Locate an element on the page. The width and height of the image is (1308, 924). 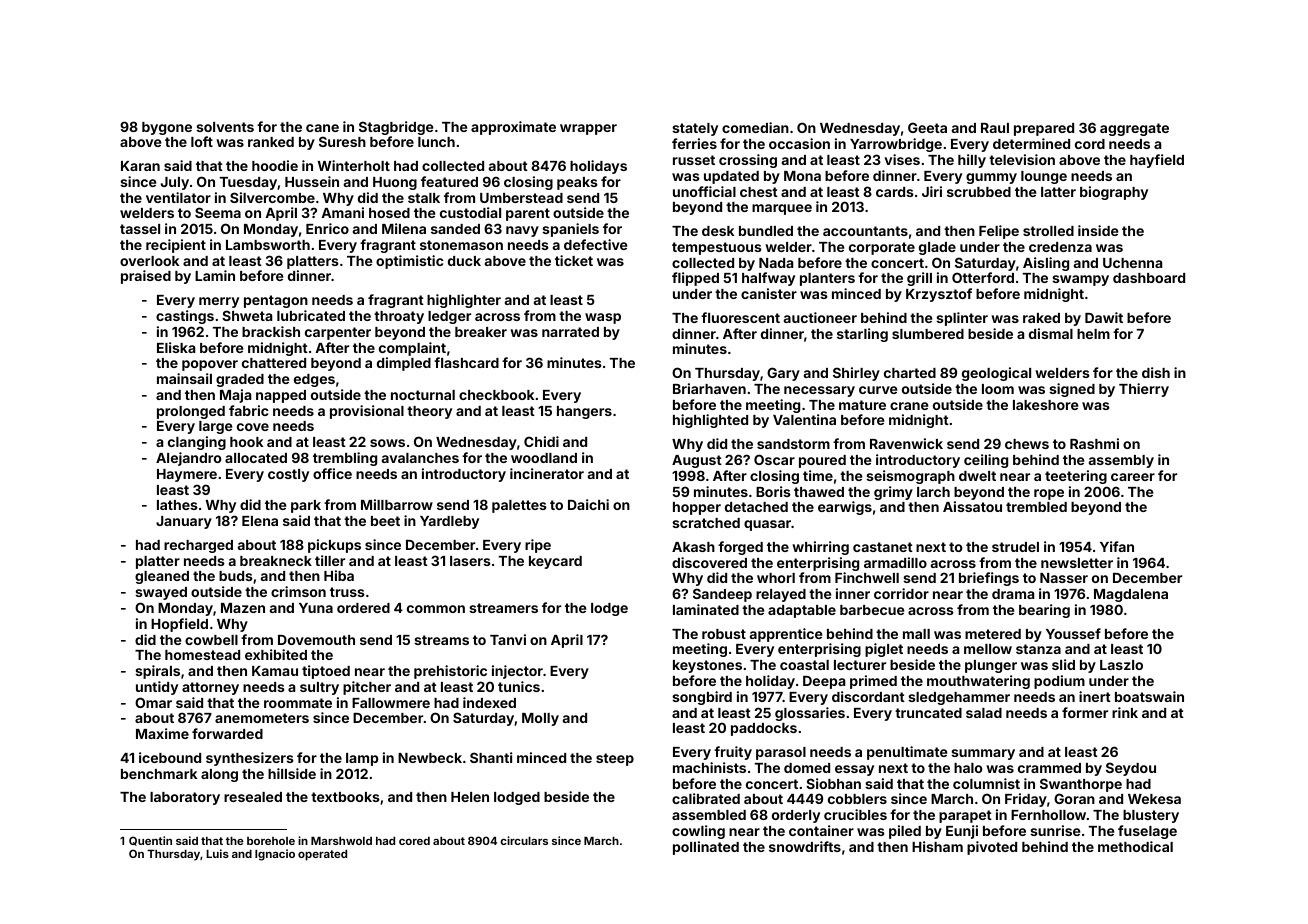
napped is located at coordinates (281, 396).
